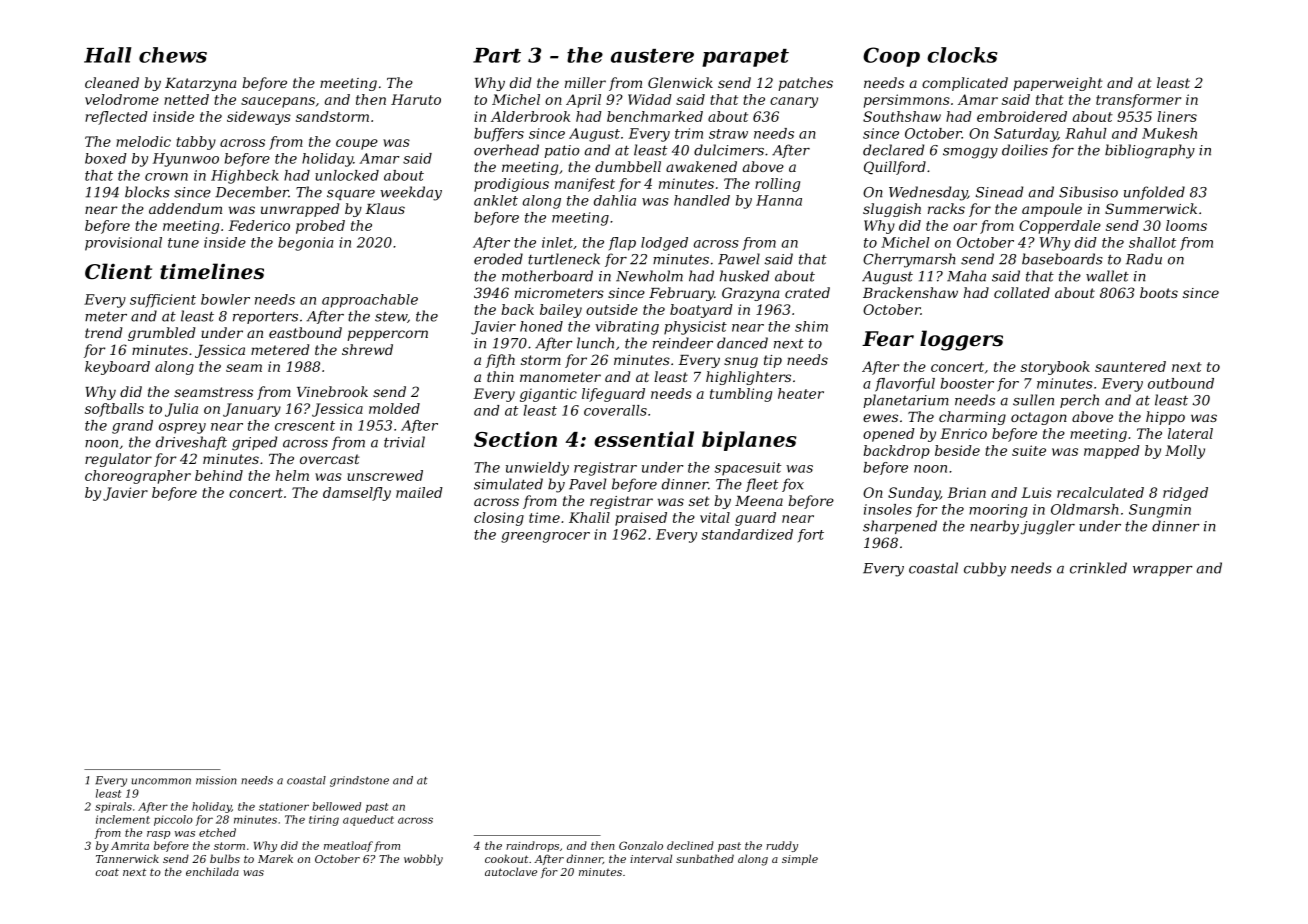 Image resolution: width=1308 pixels, height=924 pixels. Describe the element at coordinates (320, 227) in the page. I see `probed` at that location.
